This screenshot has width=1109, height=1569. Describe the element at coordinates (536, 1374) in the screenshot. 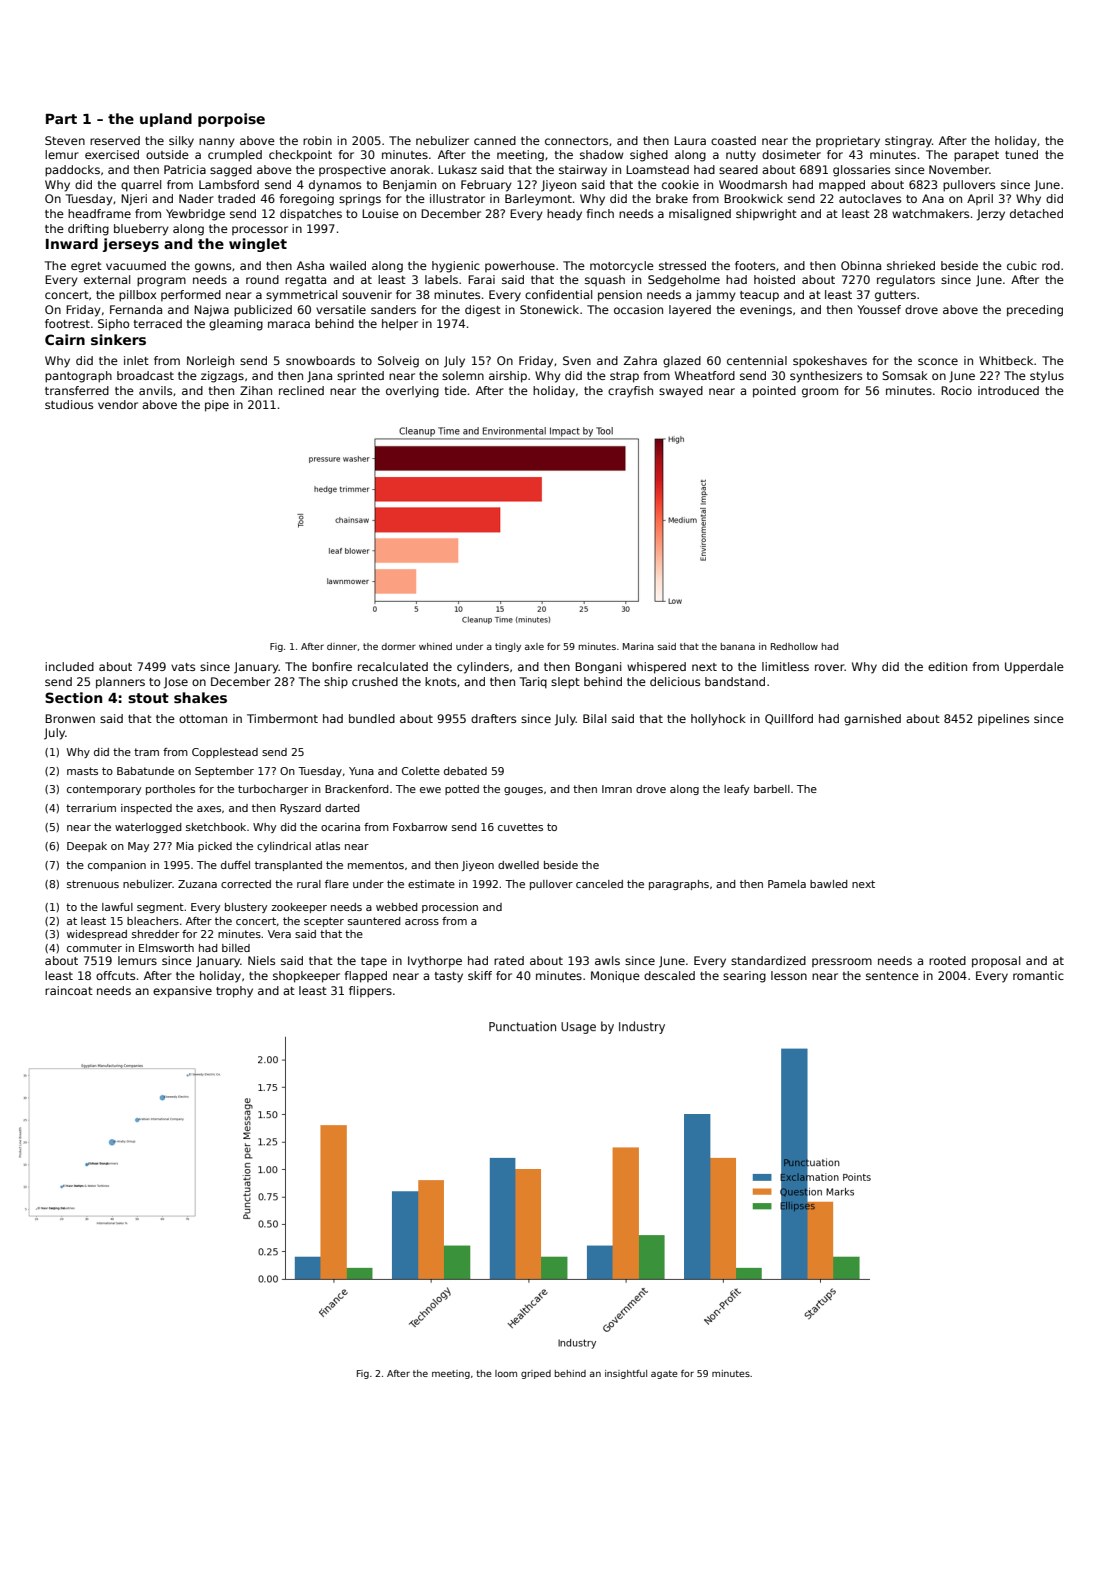

I see `griped` at that location.
